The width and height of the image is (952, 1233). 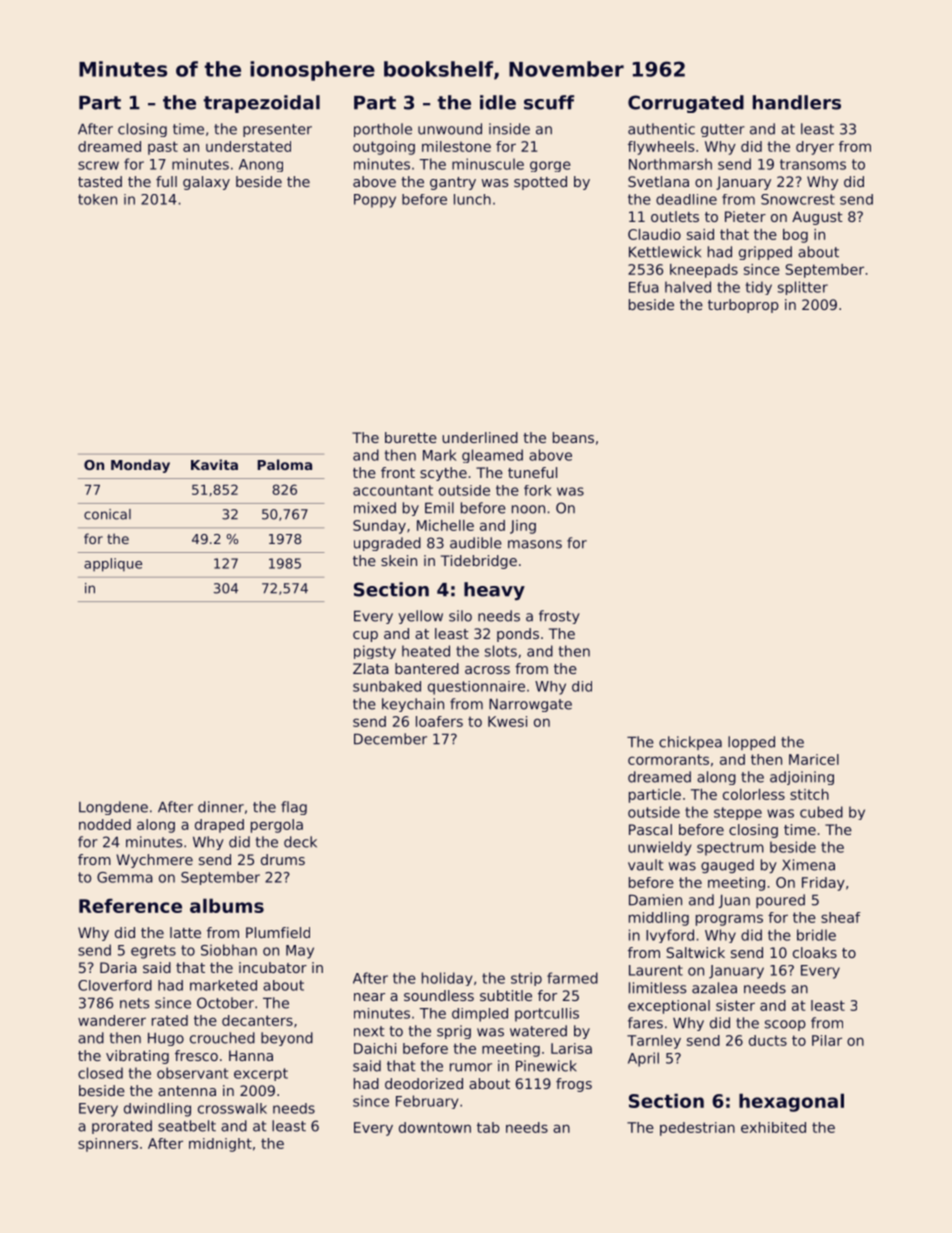 I want to click on past, so click(x=163, y=148).
